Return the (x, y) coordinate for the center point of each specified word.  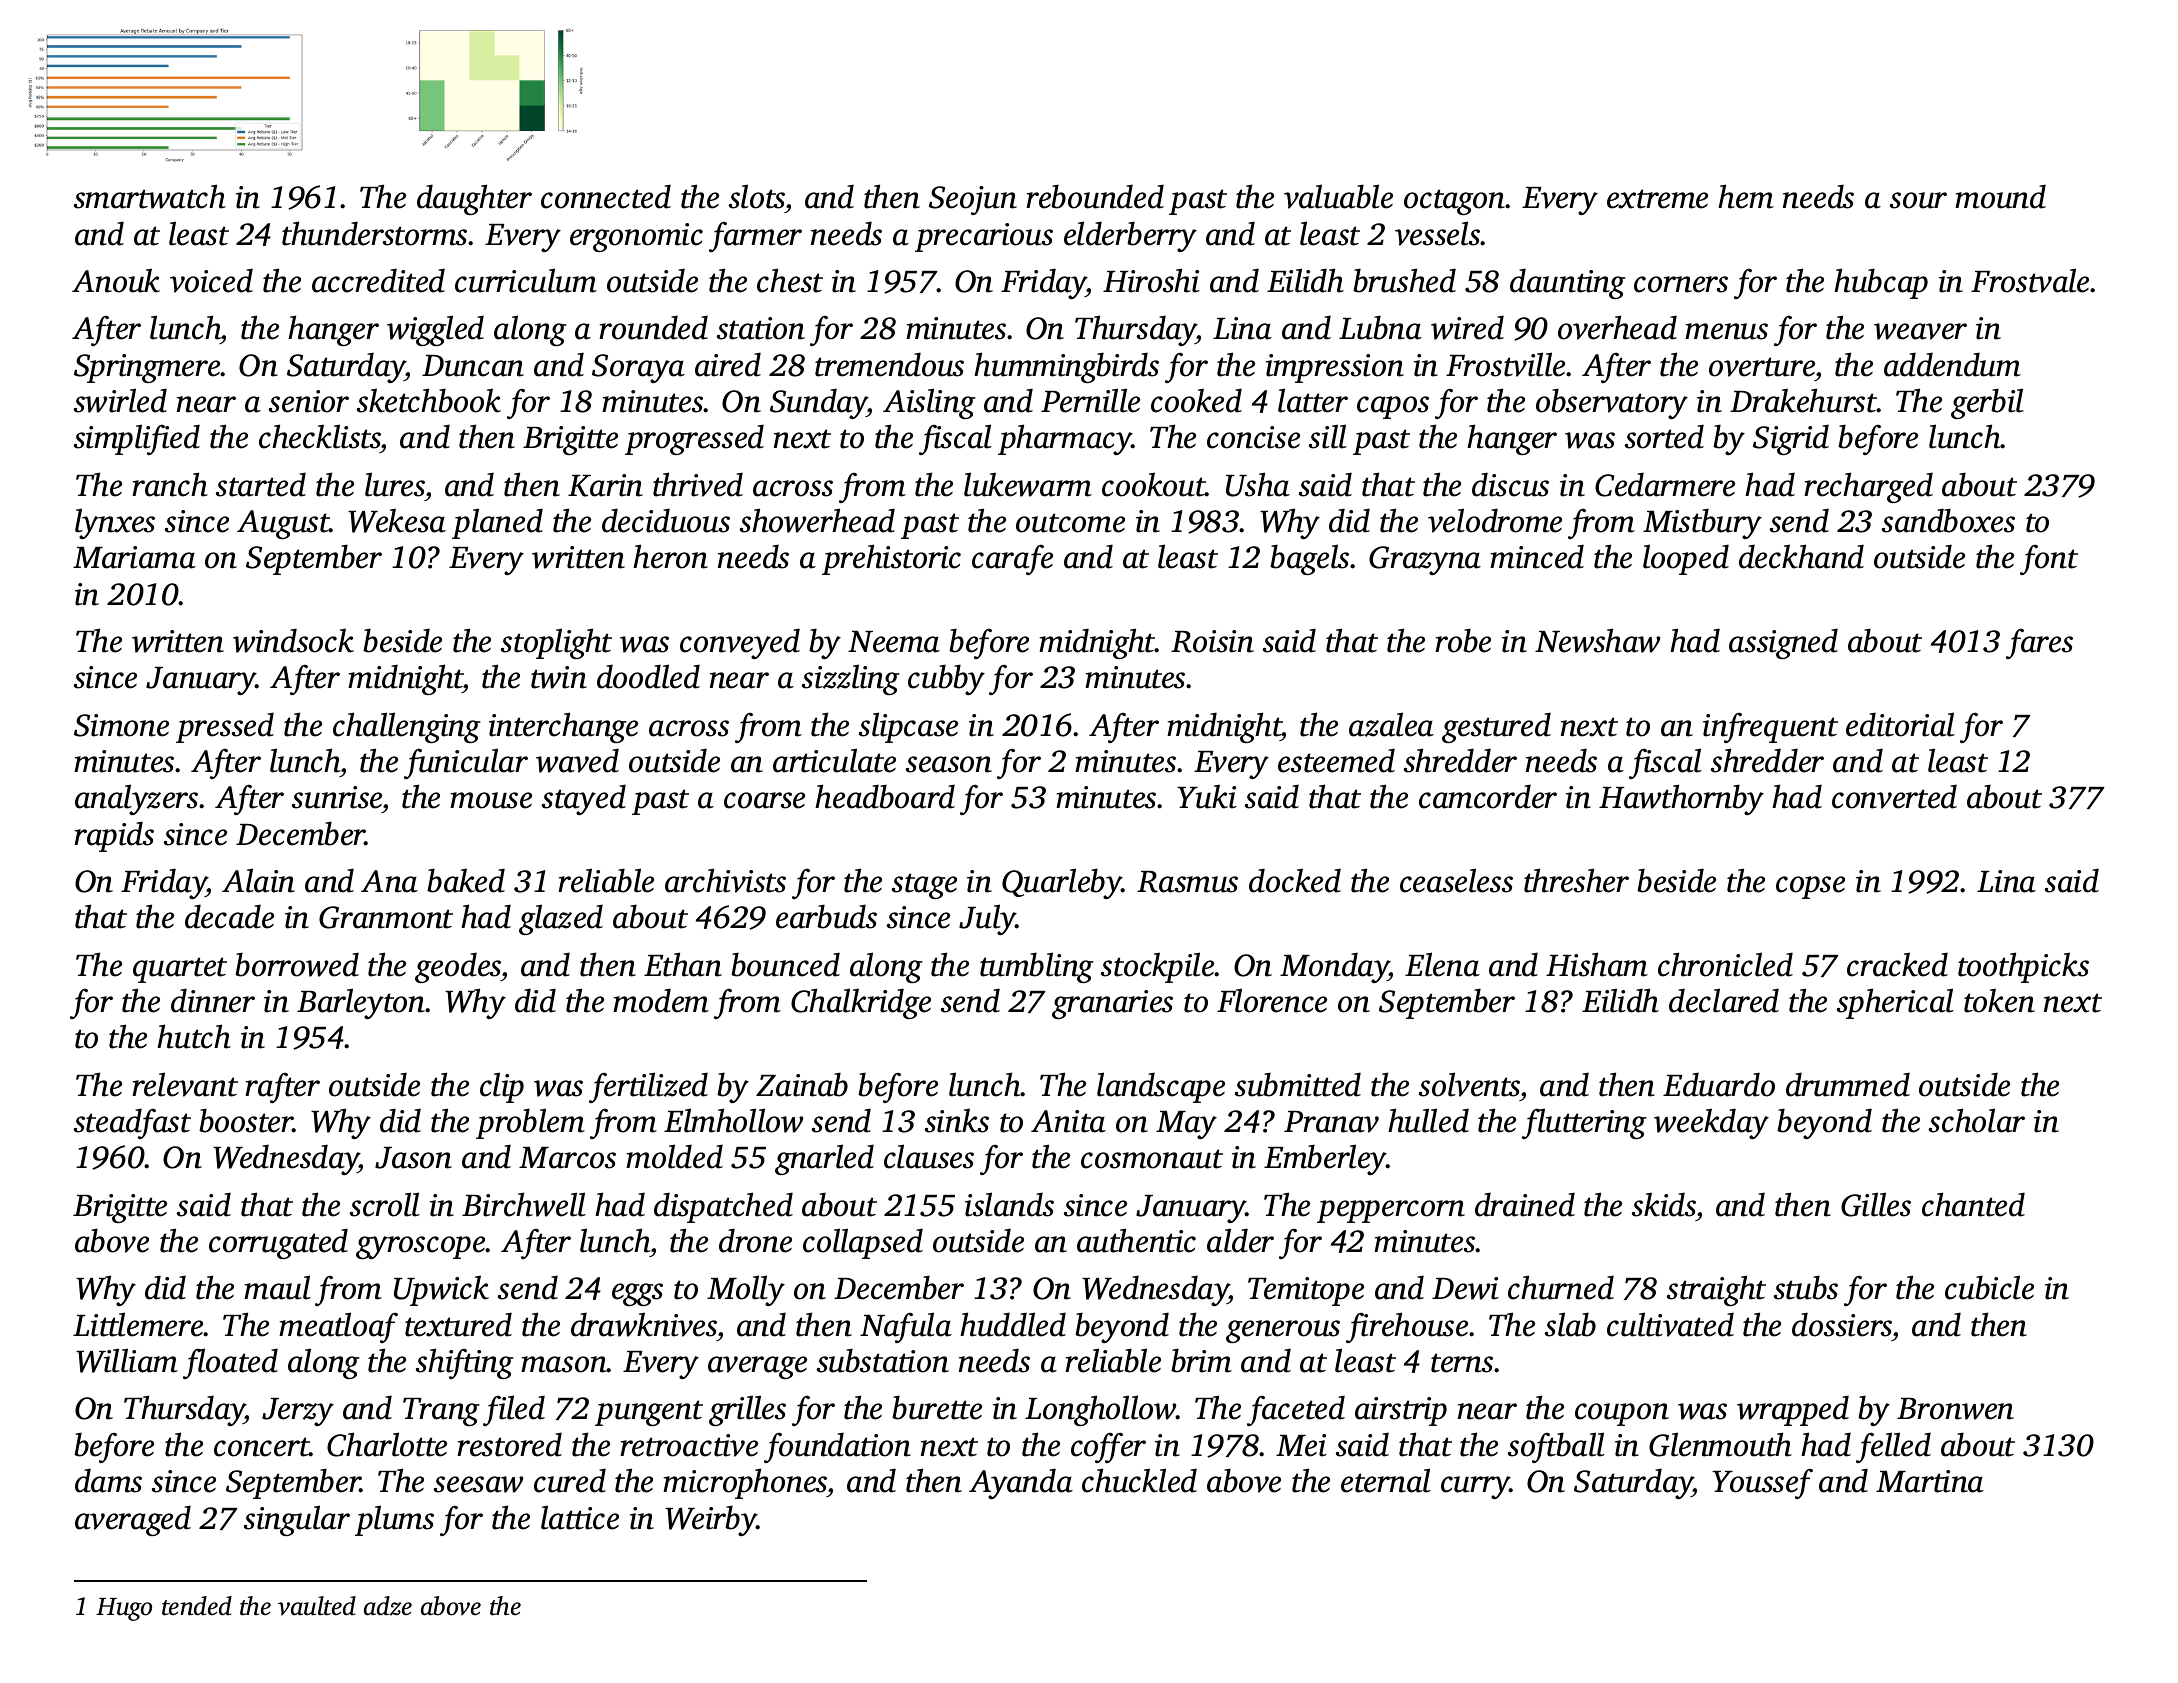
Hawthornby (1681, 799)
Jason (413, 1158)
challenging (407, 727)
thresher (1576, 880)
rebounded (1095, 196)
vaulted (317, 1606)
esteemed (1336, 760)
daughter (474, 199)
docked (1295, 880)
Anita (1068, 1121)
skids (1664, 1204)
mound (2000, 196)
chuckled (1139, 1480)
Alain (258, 880)
